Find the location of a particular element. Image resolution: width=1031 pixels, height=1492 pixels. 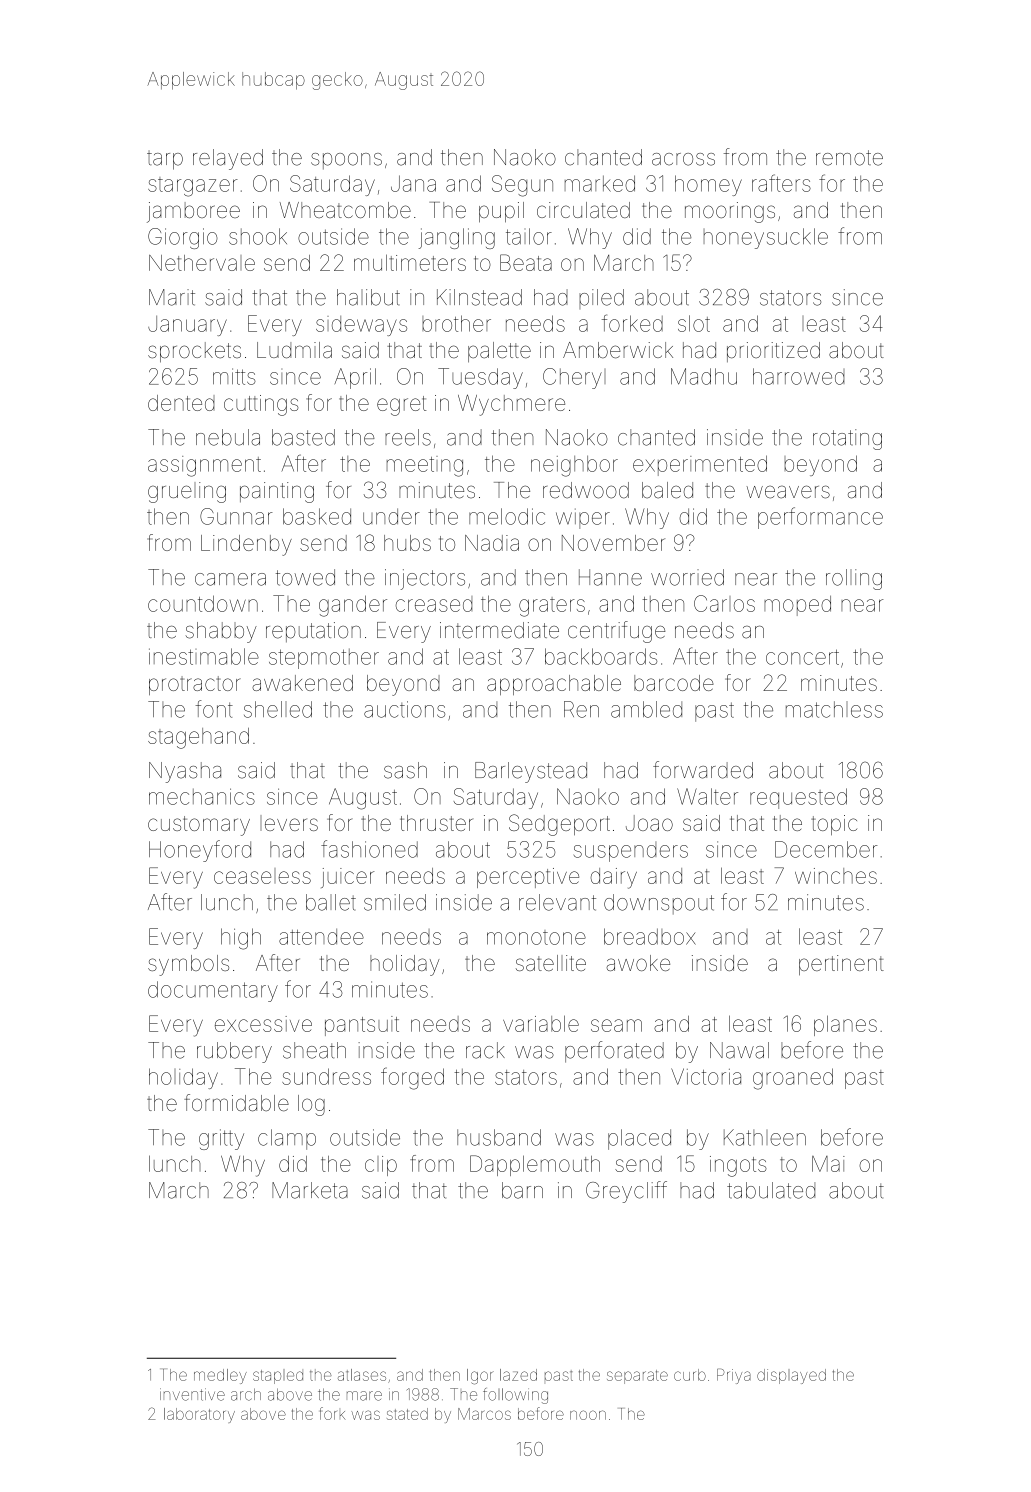

marked is located at coordinates (600, 183).
